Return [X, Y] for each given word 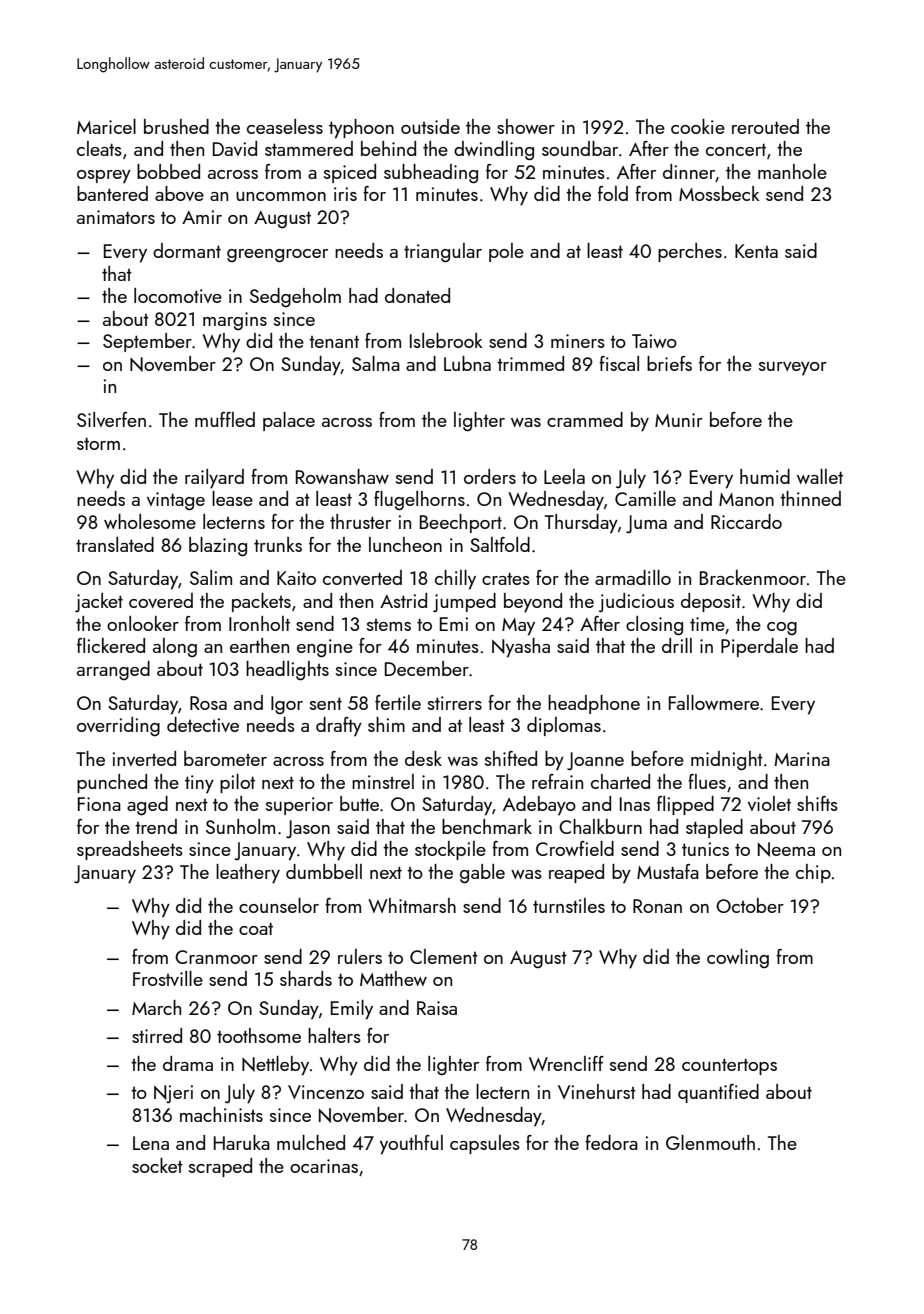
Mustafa [668, 871]
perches [690, 252]
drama [188, 1063]
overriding [118, 726]
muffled [225, 419]
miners [578, 341]
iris [345, 194]
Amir [202, 217]
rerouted [765, 126]
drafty [339, 727]
